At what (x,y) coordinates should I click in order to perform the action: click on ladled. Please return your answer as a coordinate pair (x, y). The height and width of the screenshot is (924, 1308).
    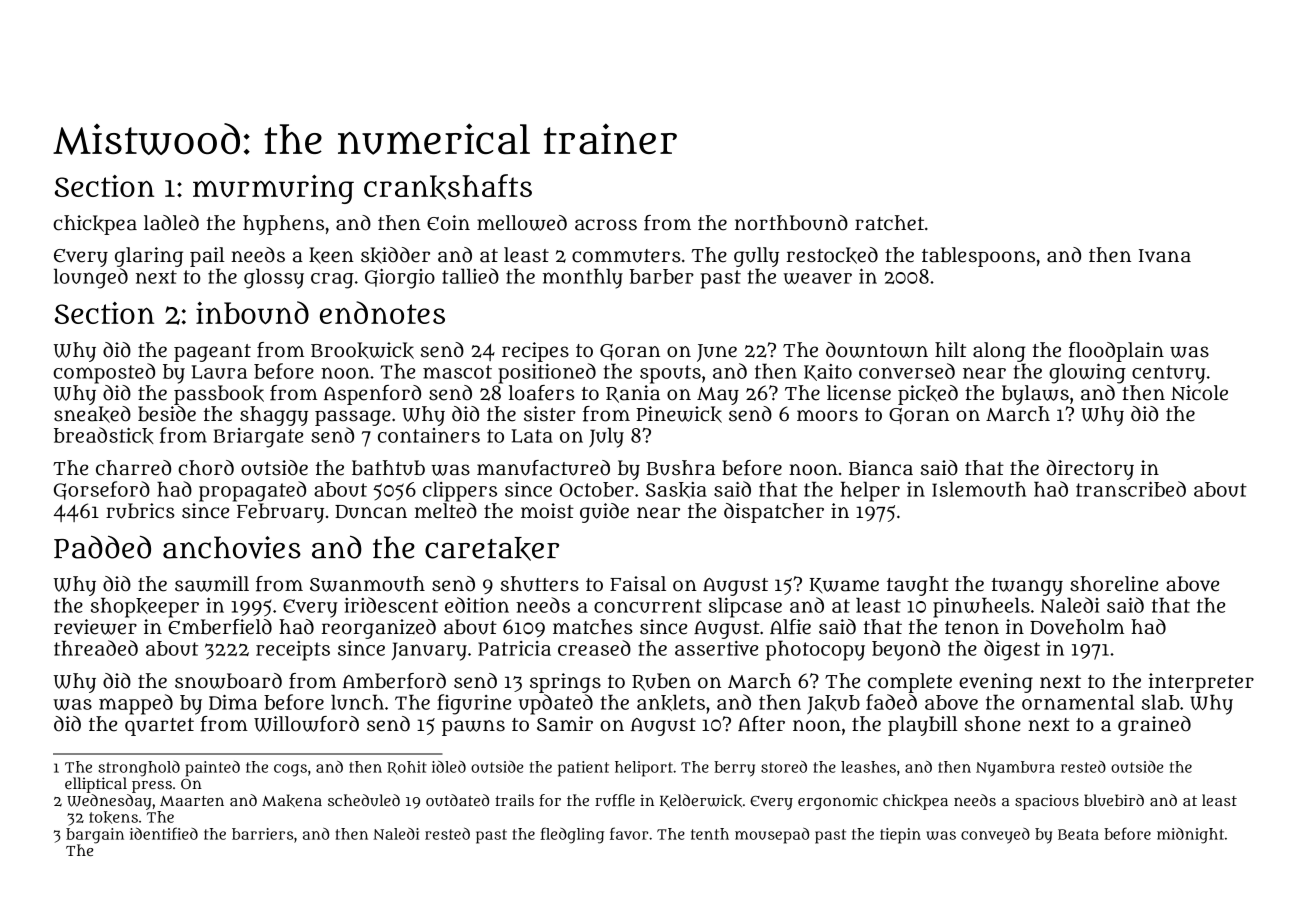
    Looking at the image, I should click on (171, 223).
